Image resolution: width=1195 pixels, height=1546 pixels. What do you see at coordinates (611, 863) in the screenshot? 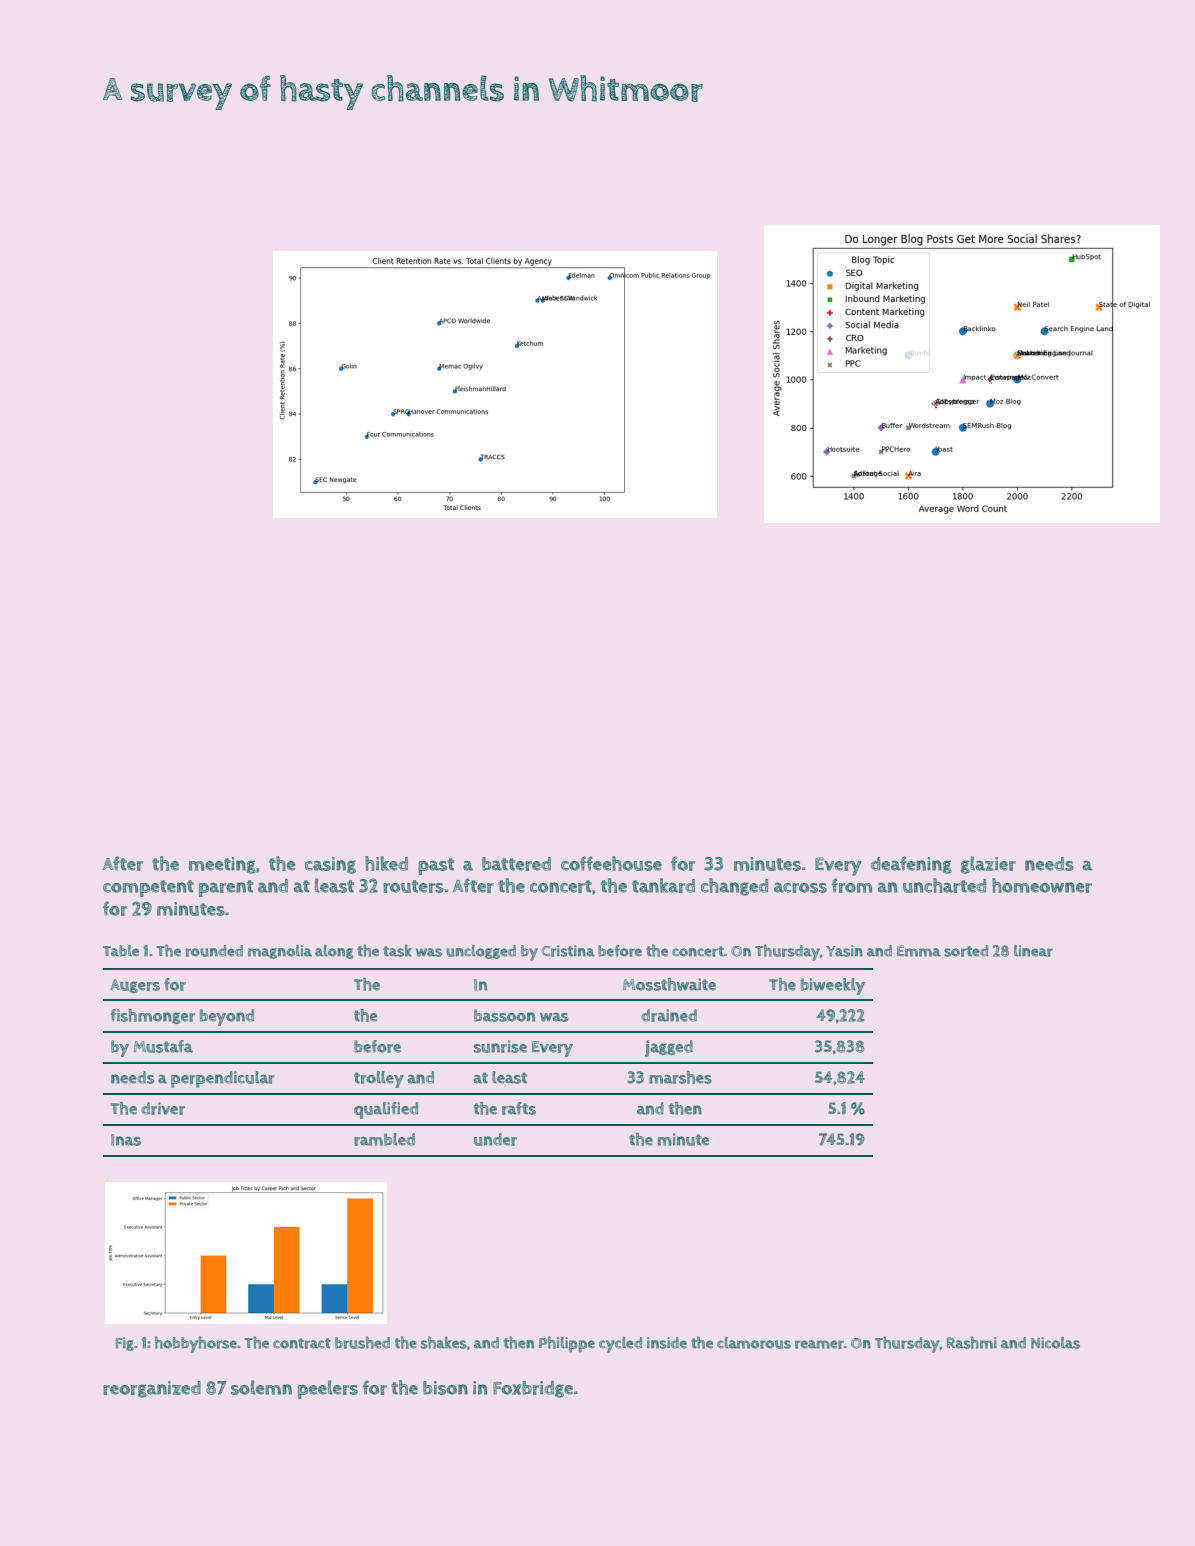
I see `coffeehouse` at bounding box center [611, 863].
